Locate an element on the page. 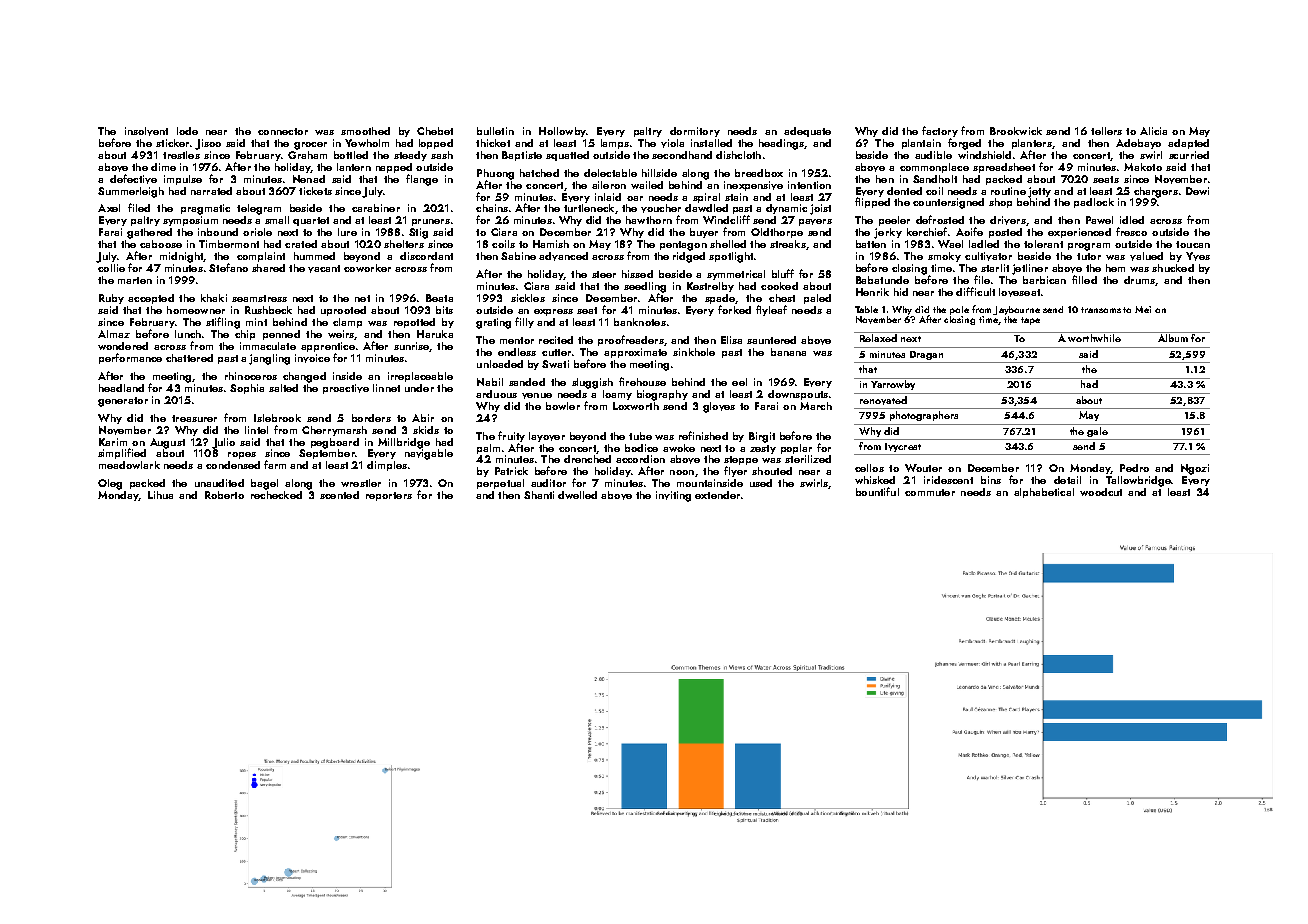 The width and height of the document is (1308, 924). bulletin is located at coordinates (495, 131).
